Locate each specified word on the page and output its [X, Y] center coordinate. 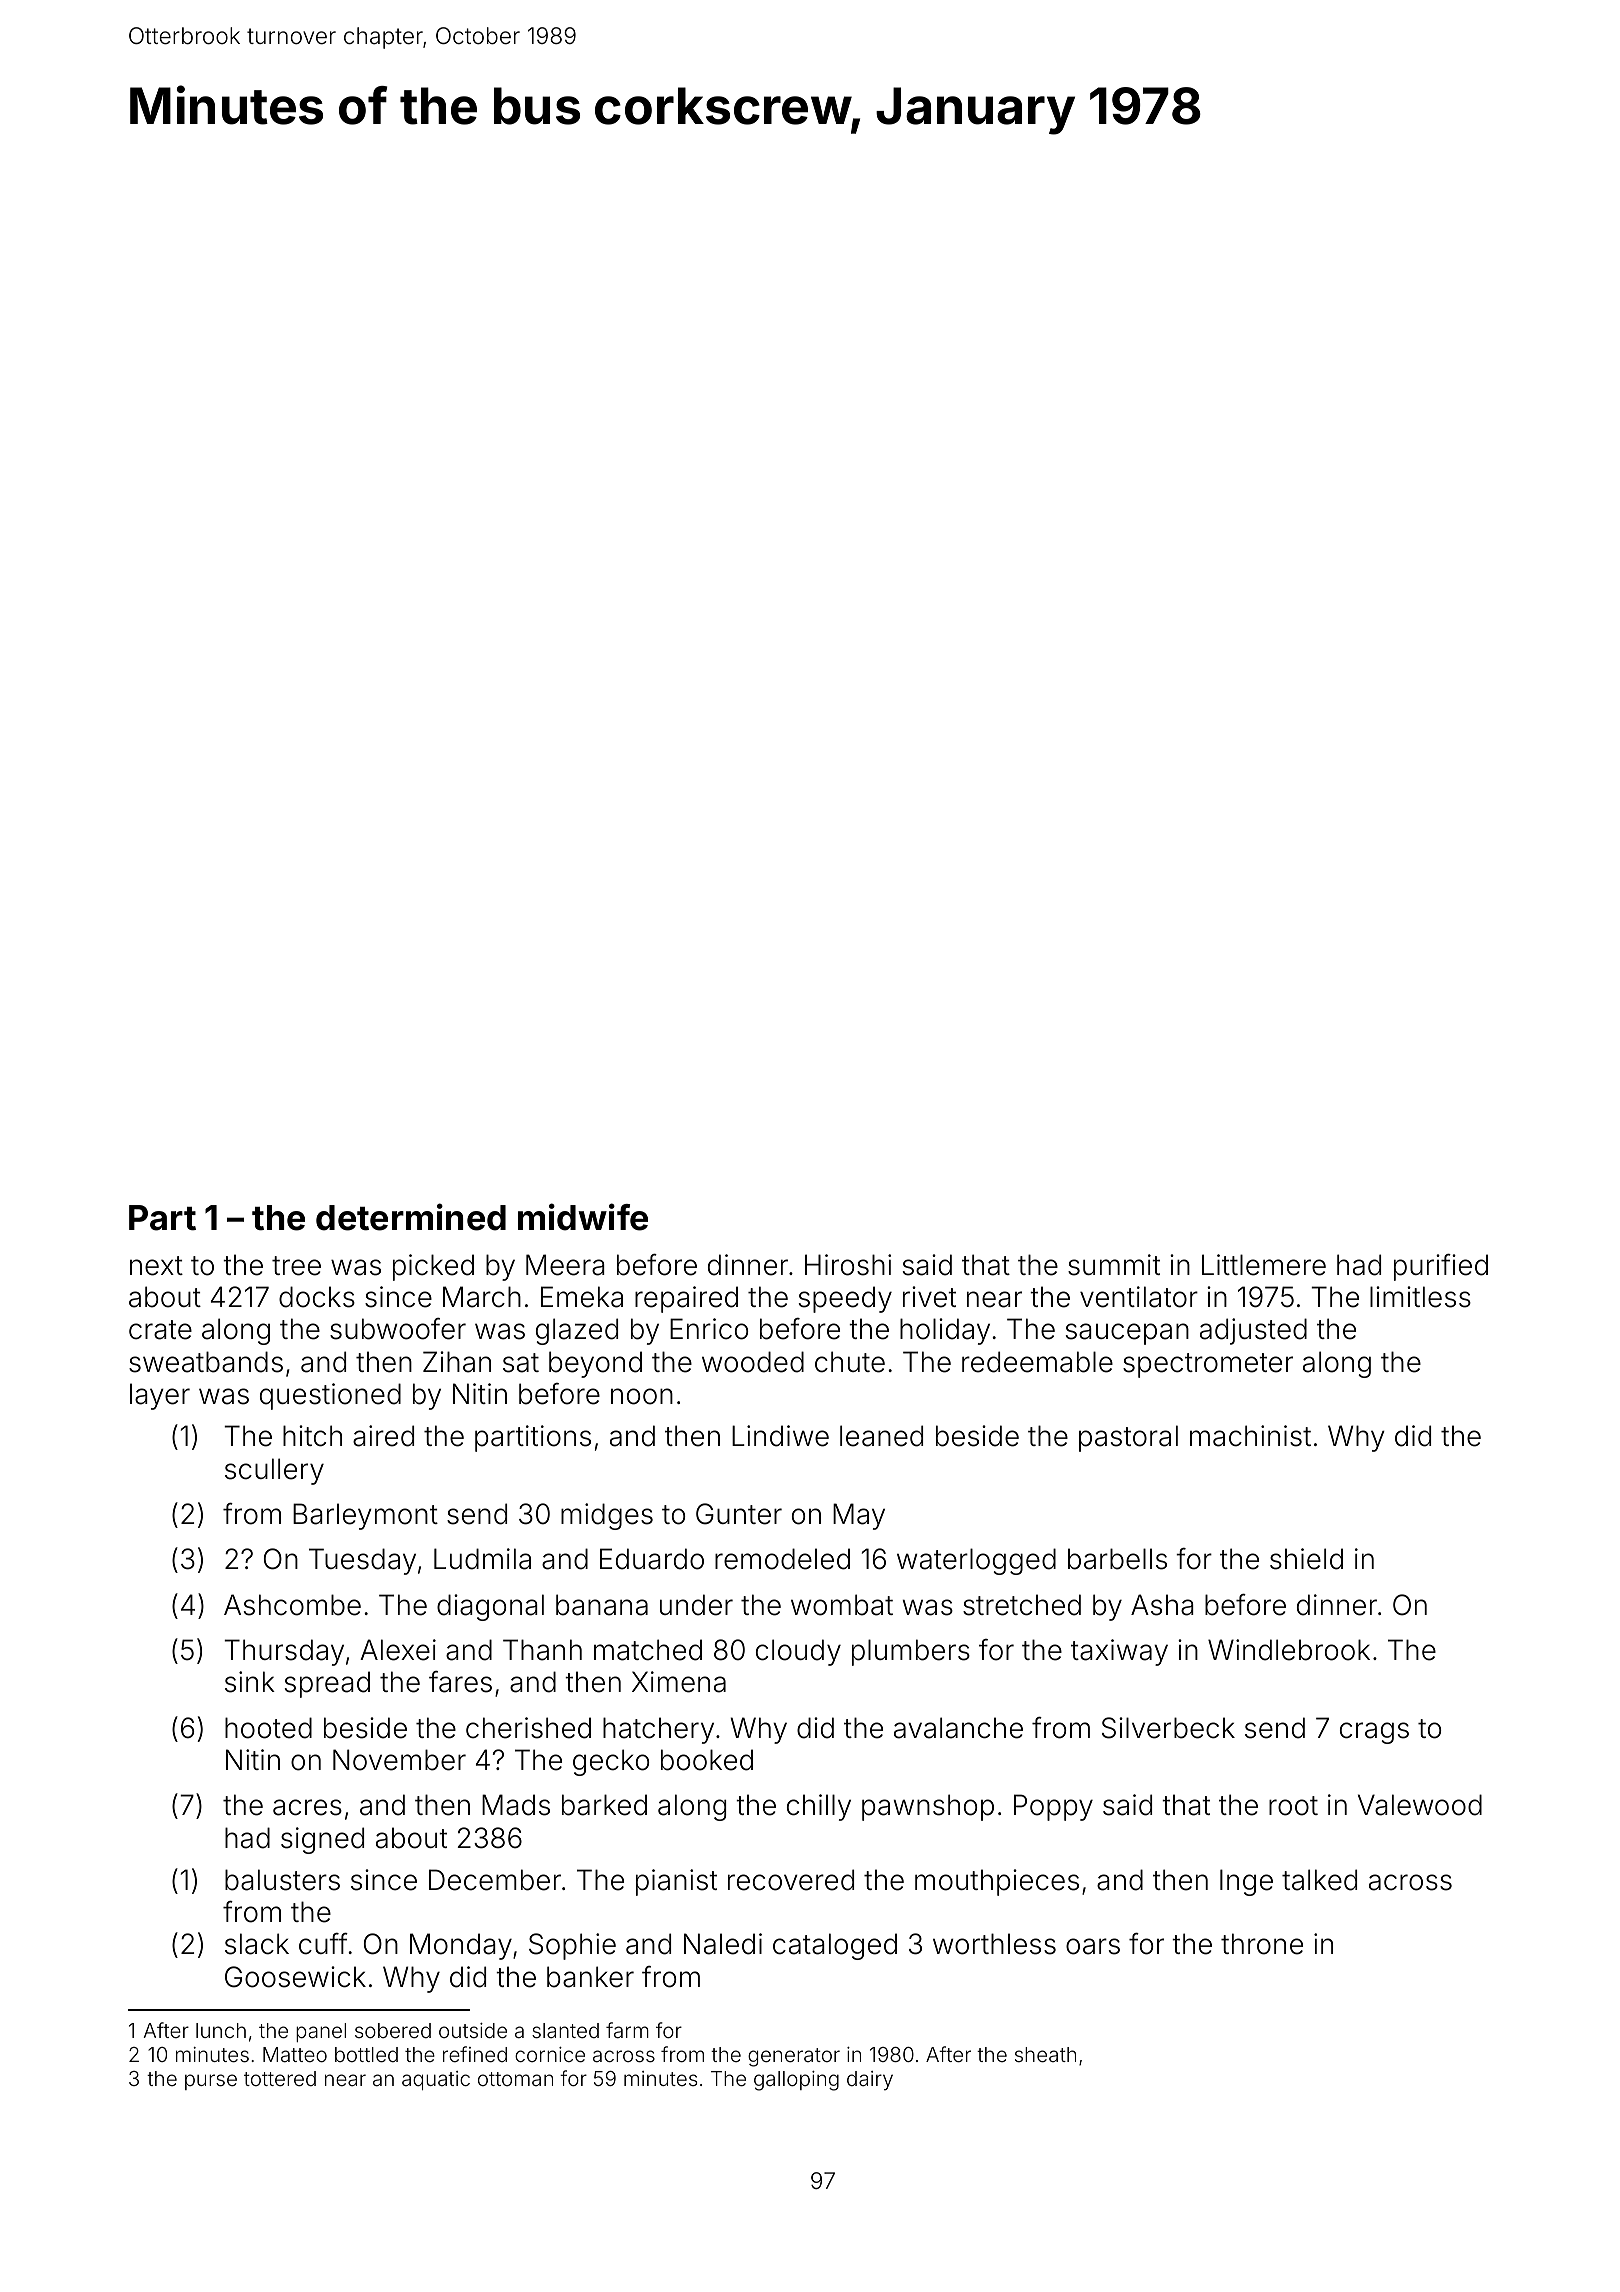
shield [1306, 1559]
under [696, 1605]
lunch [221, 2030]
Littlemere [1264, 1265]
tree [296, 1266]
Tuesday [362, 1561]
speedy [845, 1299]
